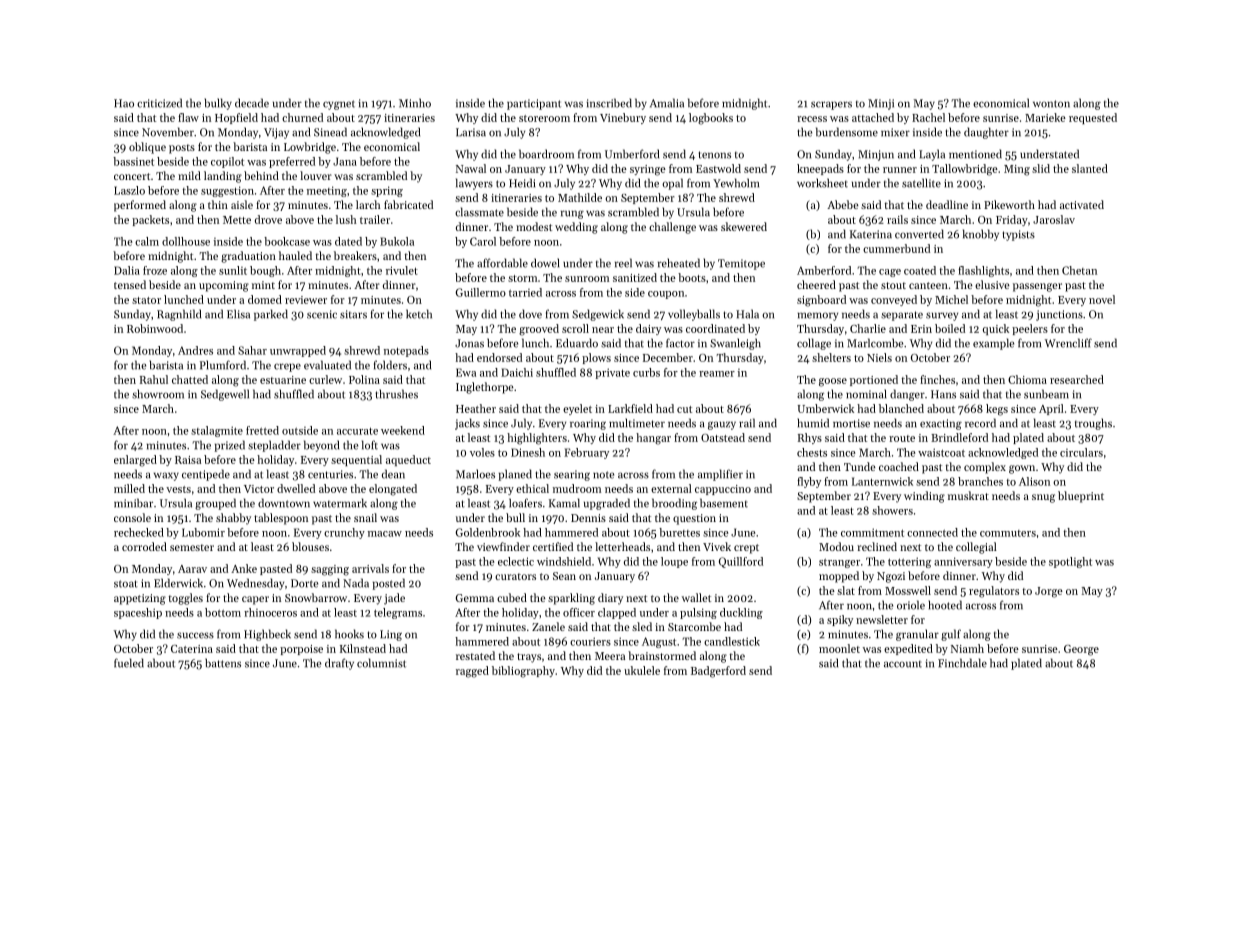 The height and width of the screenshot is (952, 1233). I want to click on dean, so click(393, 474).
